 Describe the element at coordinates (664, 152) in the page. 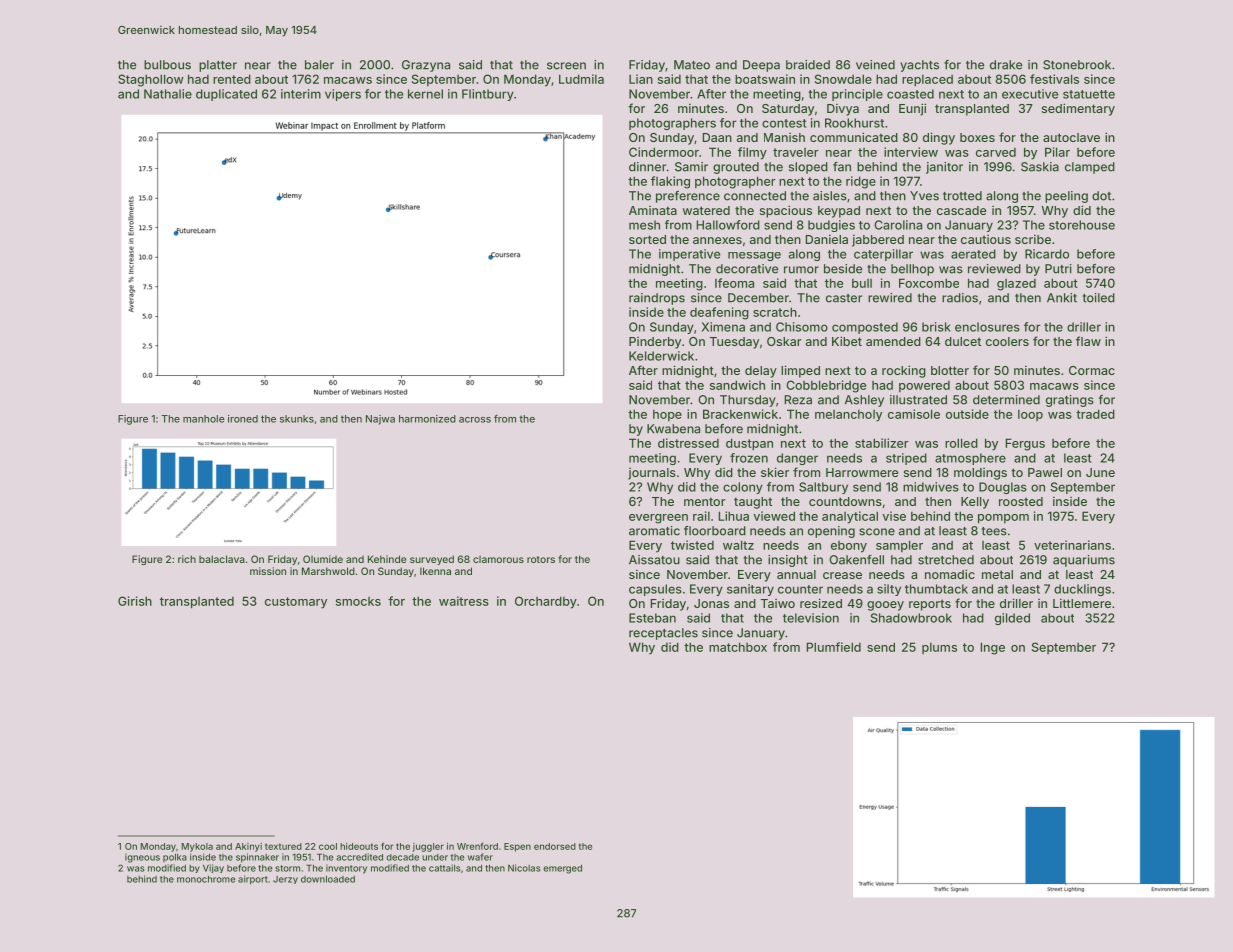

I see `Cindermoor` at that location.
